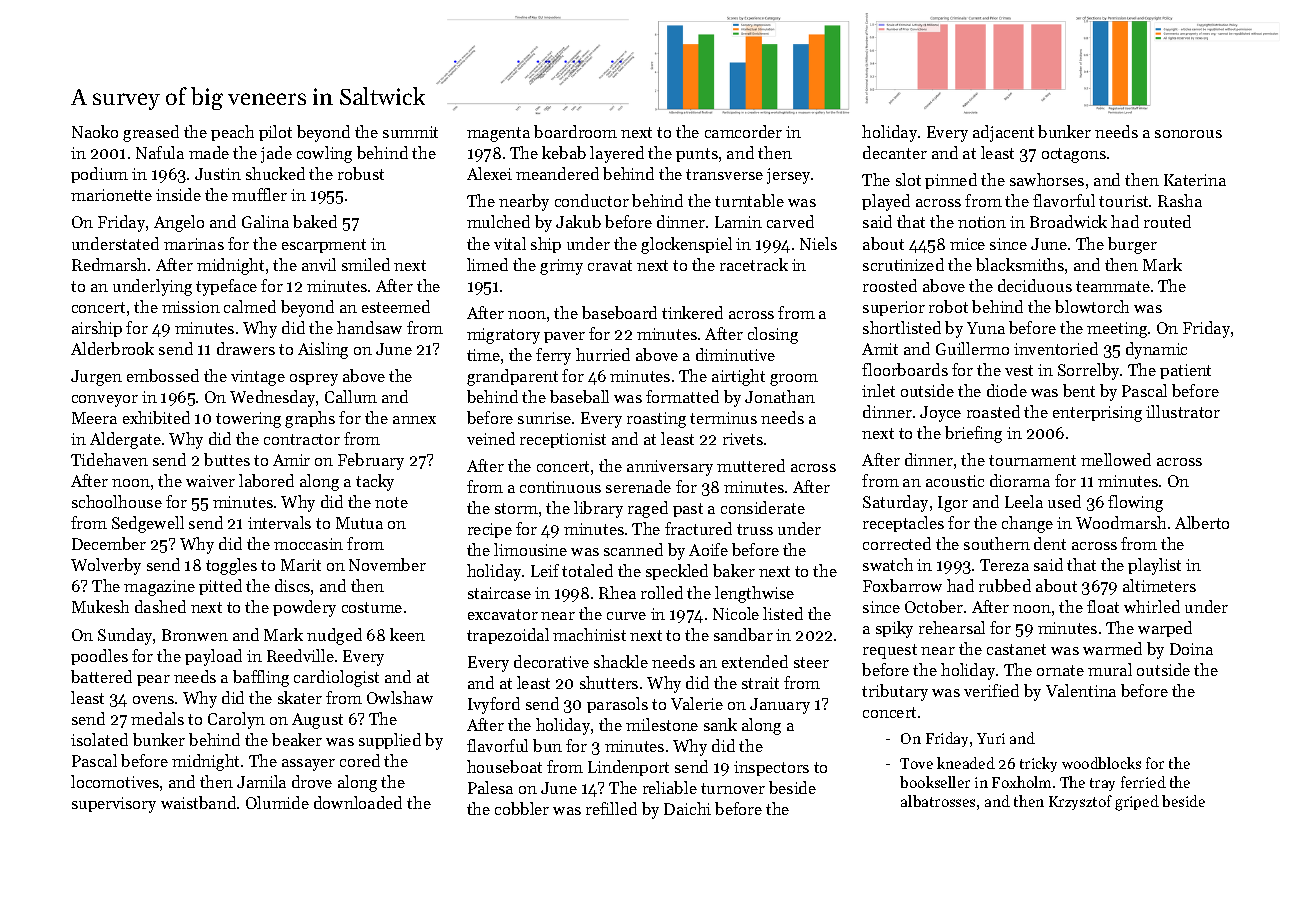 The image size is (1308, 924). I want to click on escarpment, so click(324, 246).
